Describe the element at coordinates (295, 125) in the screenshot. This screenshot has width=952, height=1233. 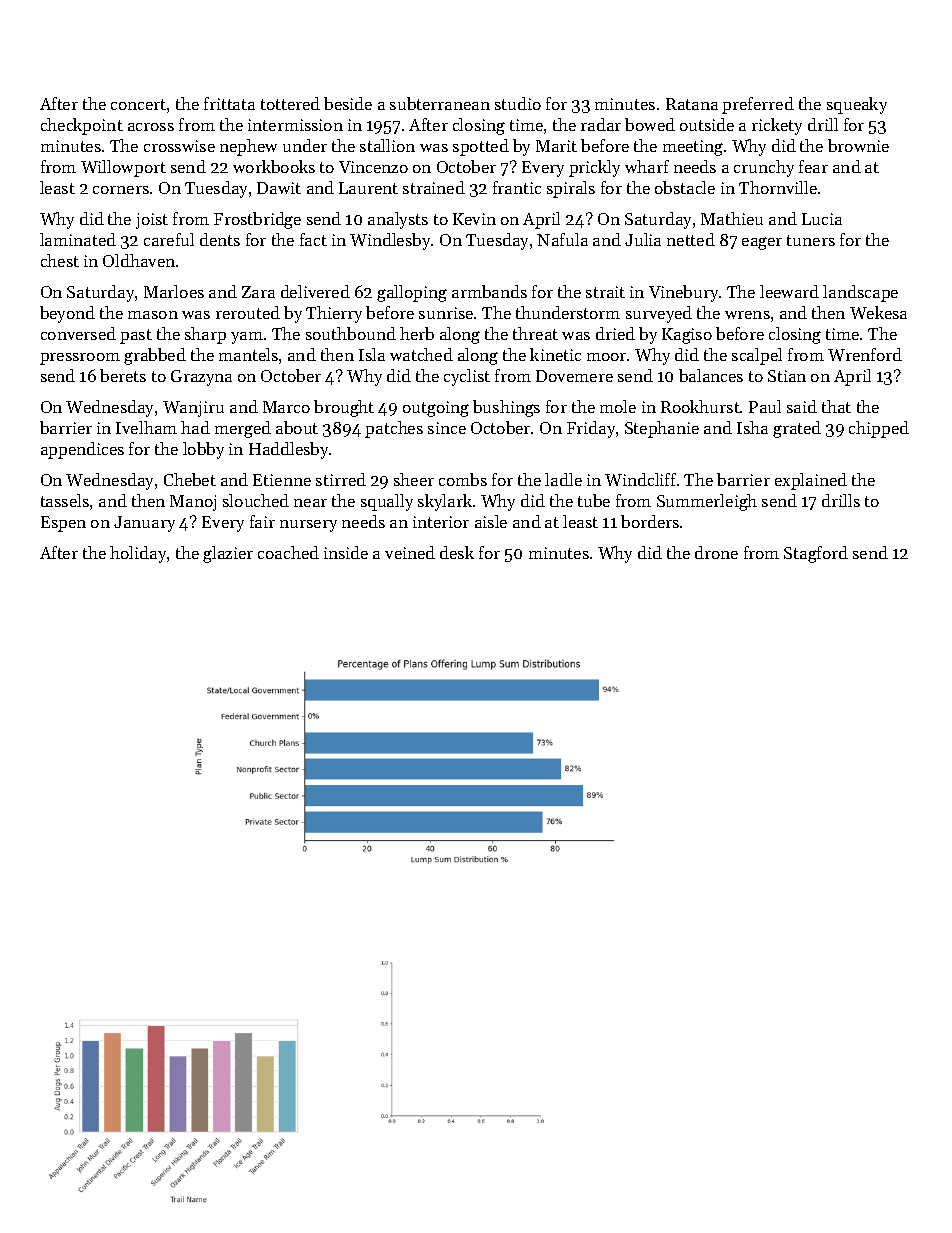
I see `intermission` at that location.
